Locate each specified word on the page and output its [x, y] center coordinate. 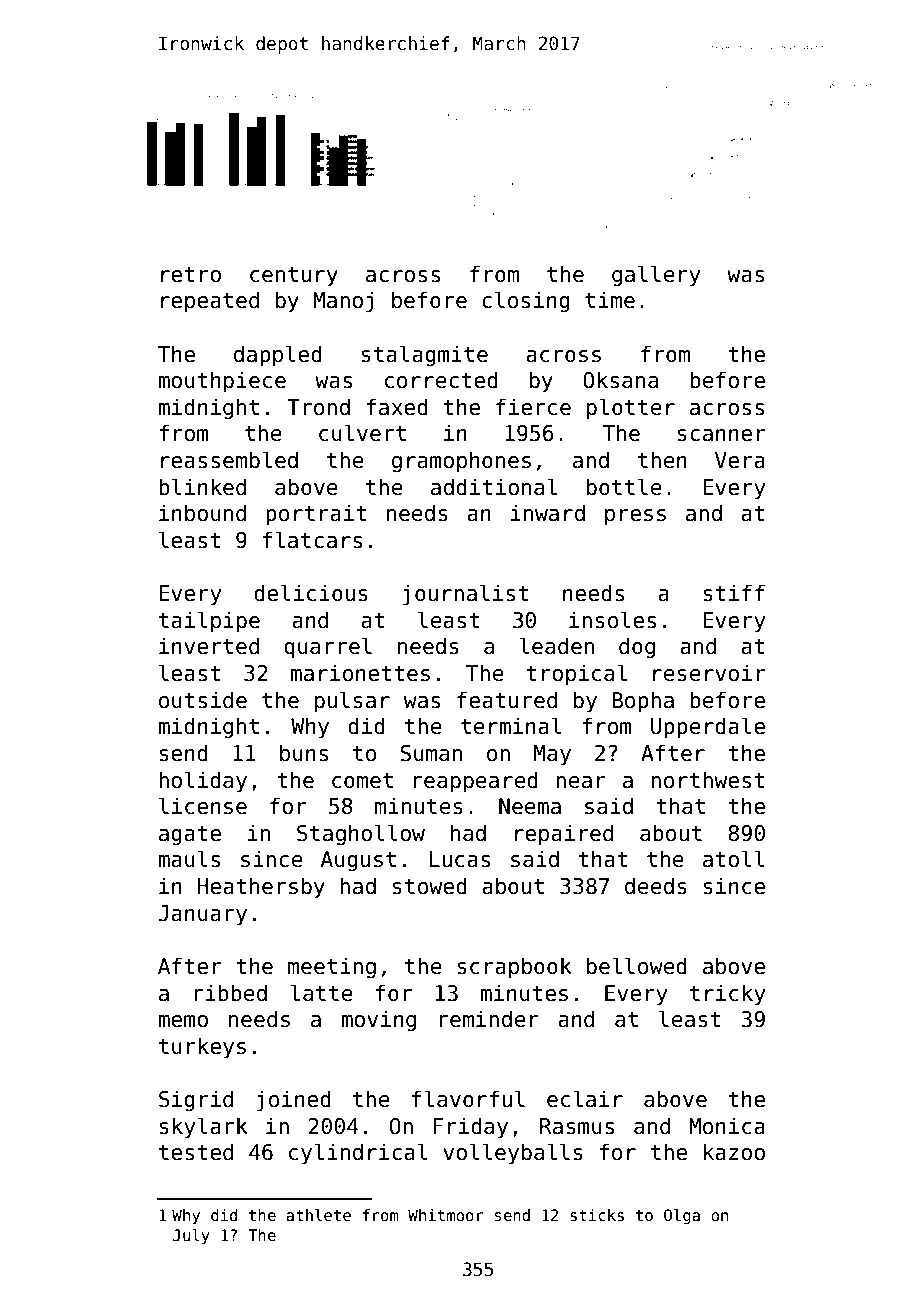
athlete [318, 1215]
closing [526, 302]
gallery [656, 276]
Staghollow [361, 835]
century [294, 277]
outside [203, 700]
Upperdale [708, 728]
